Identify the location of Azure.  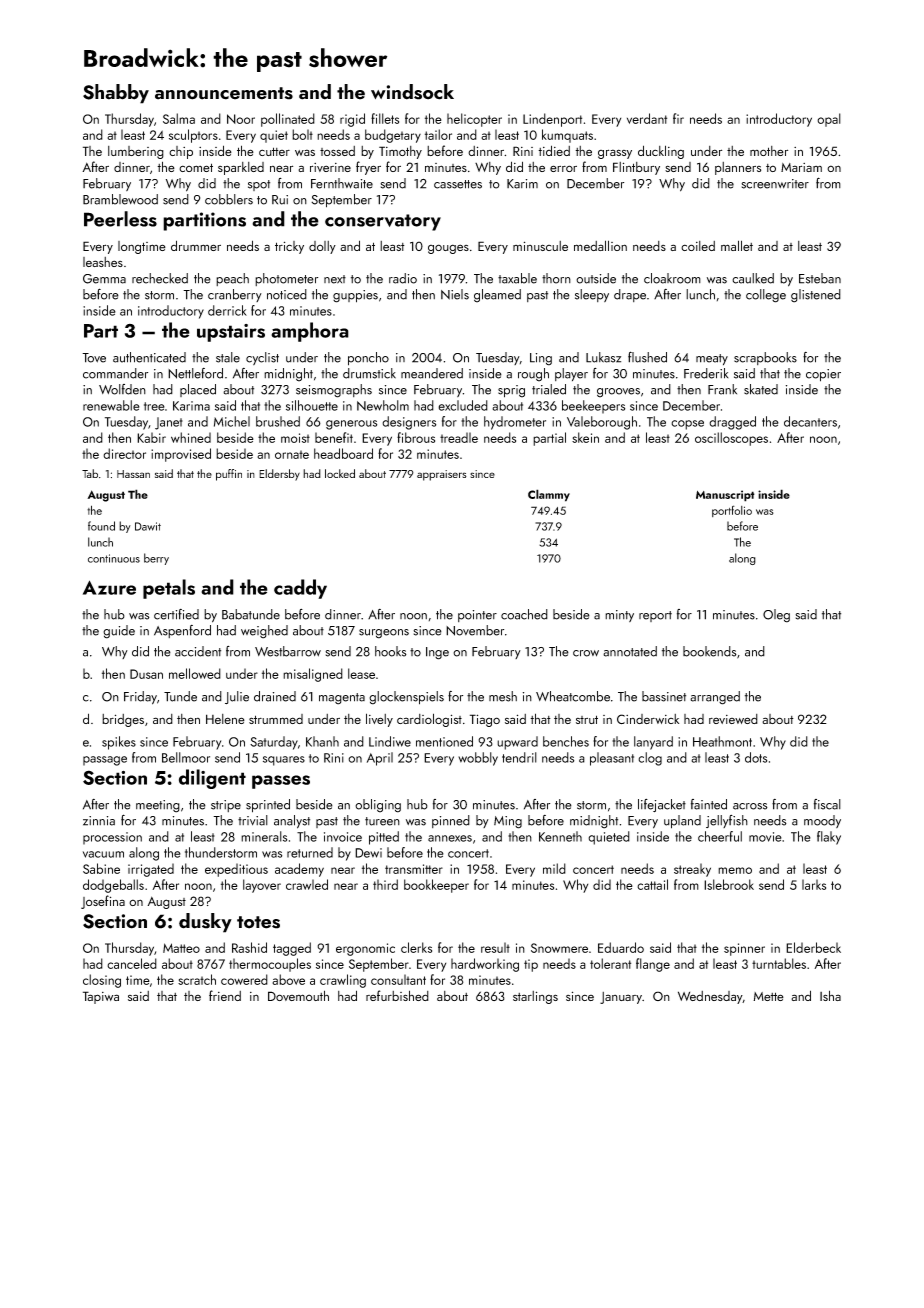
(109, 587).
